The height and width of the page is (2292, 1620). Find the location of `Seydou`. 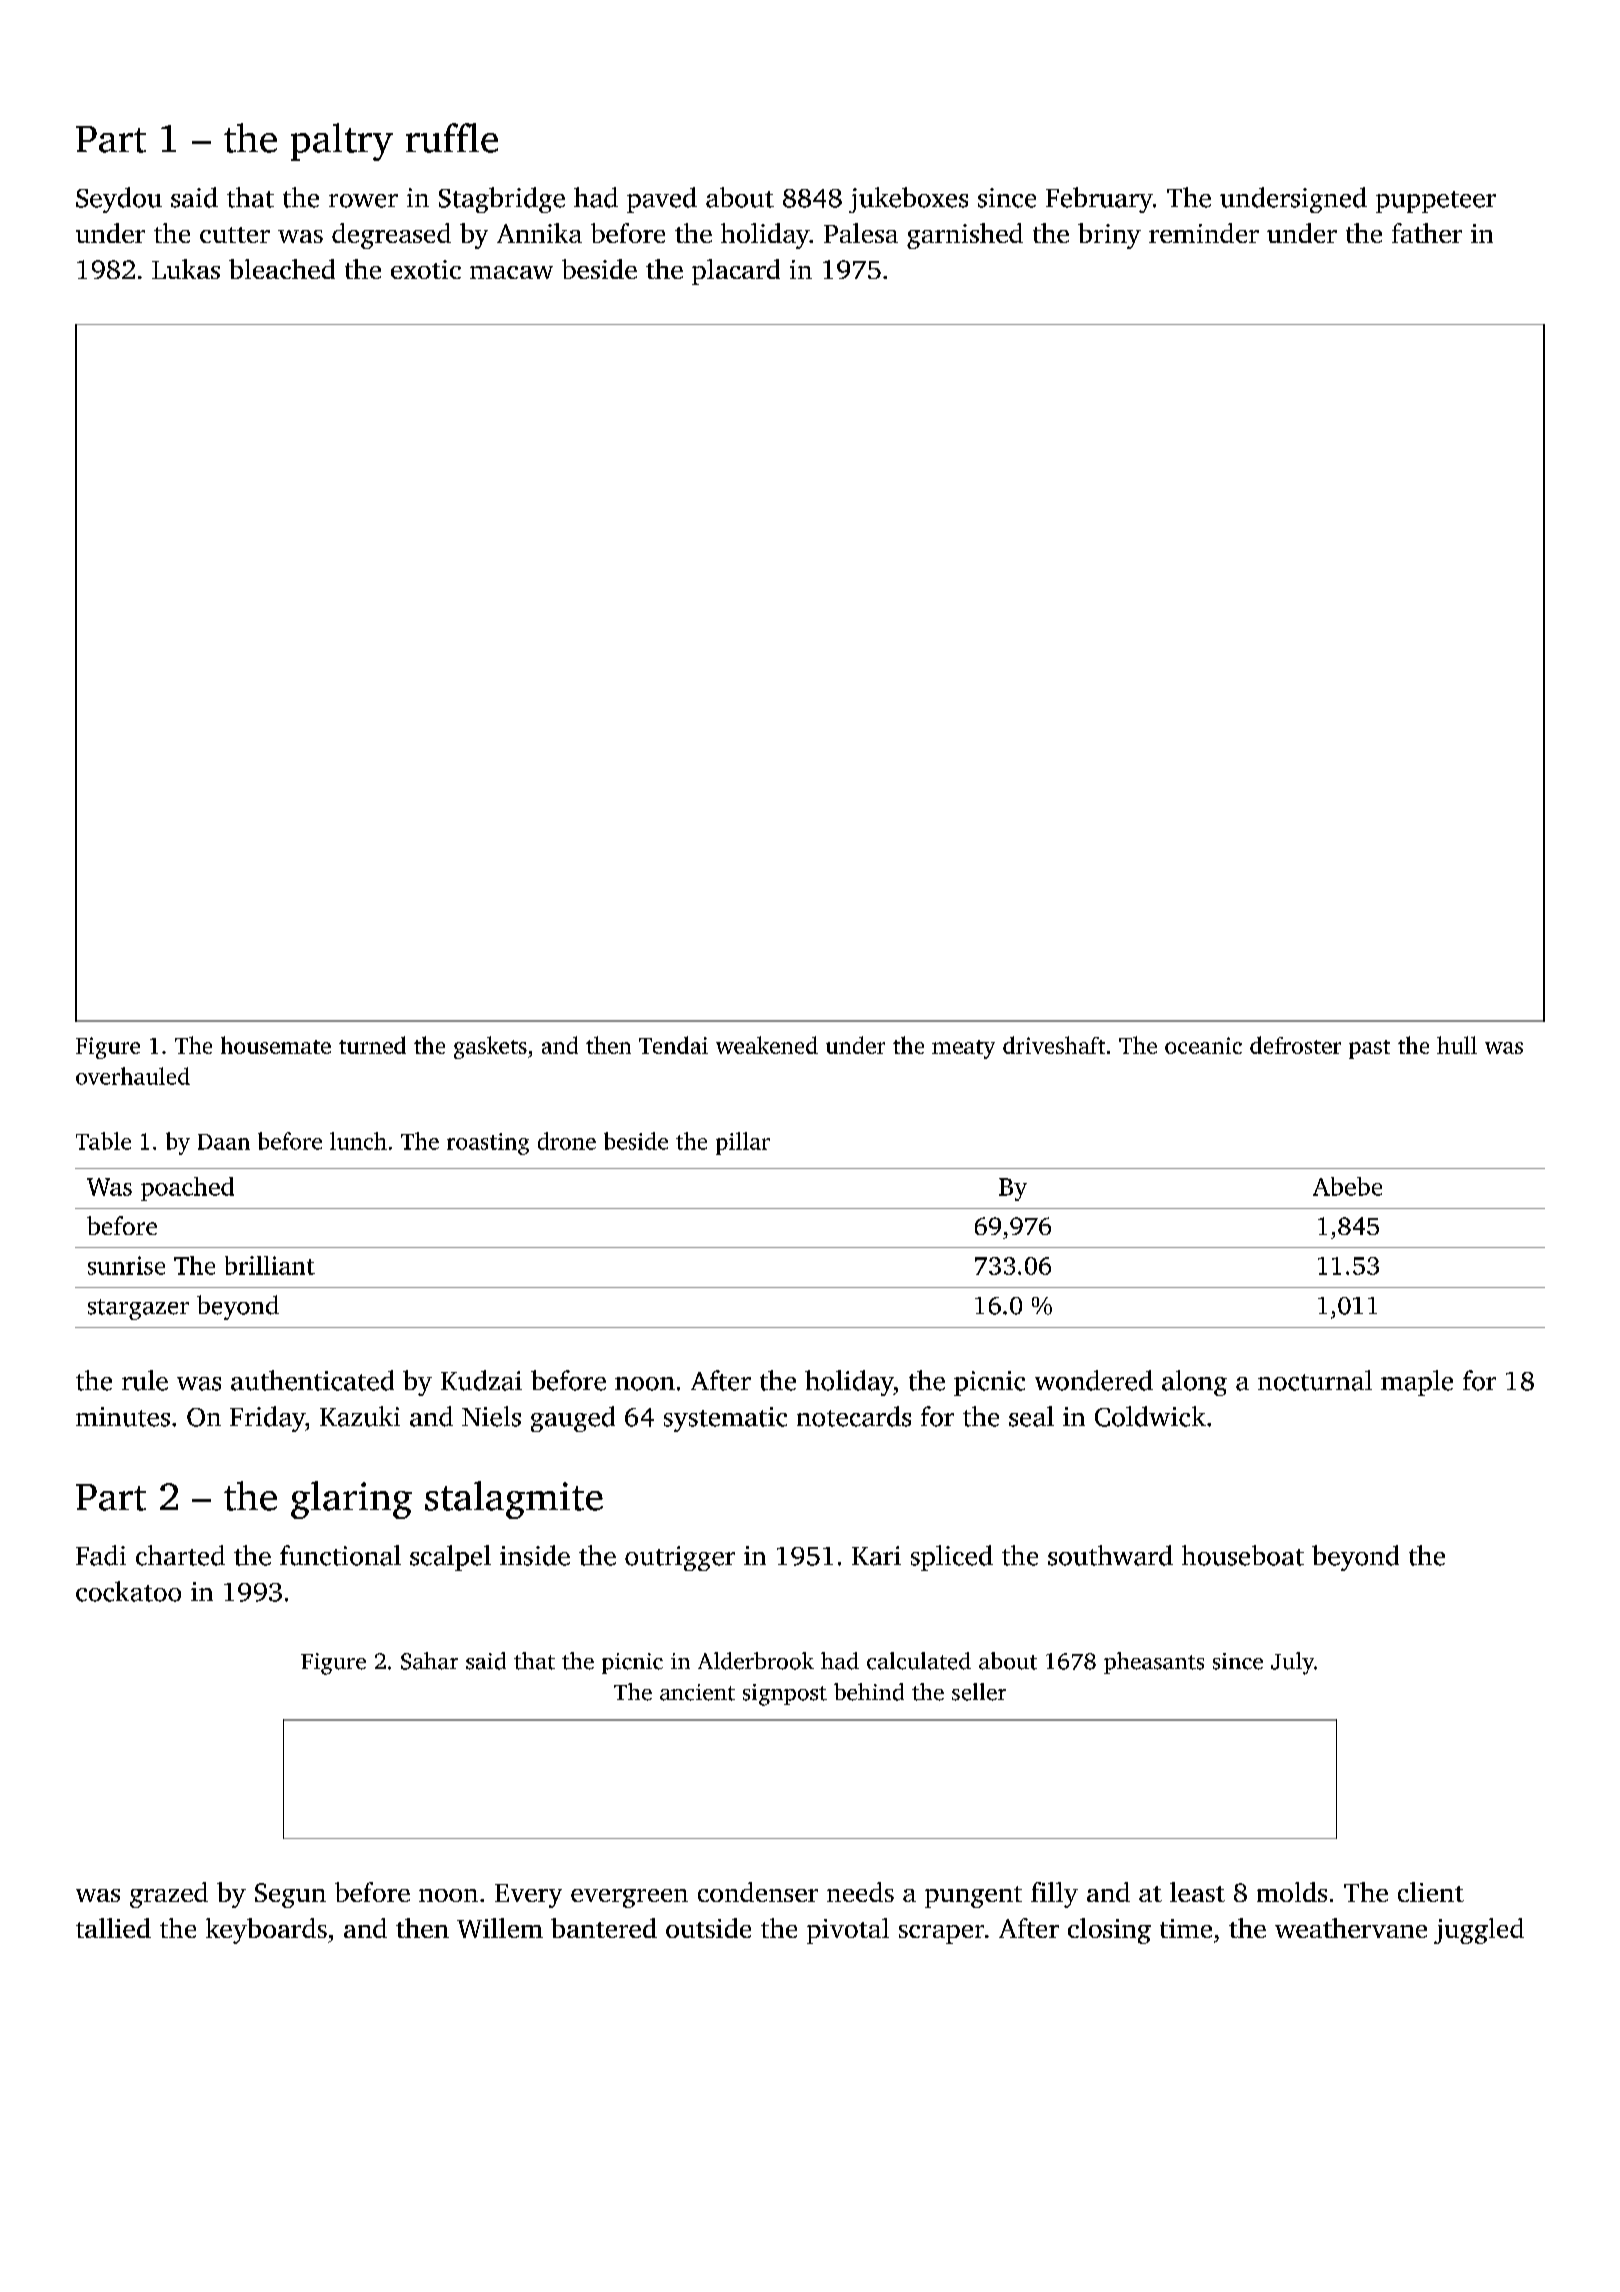

Seydou is located at coordinates (119, 200).
